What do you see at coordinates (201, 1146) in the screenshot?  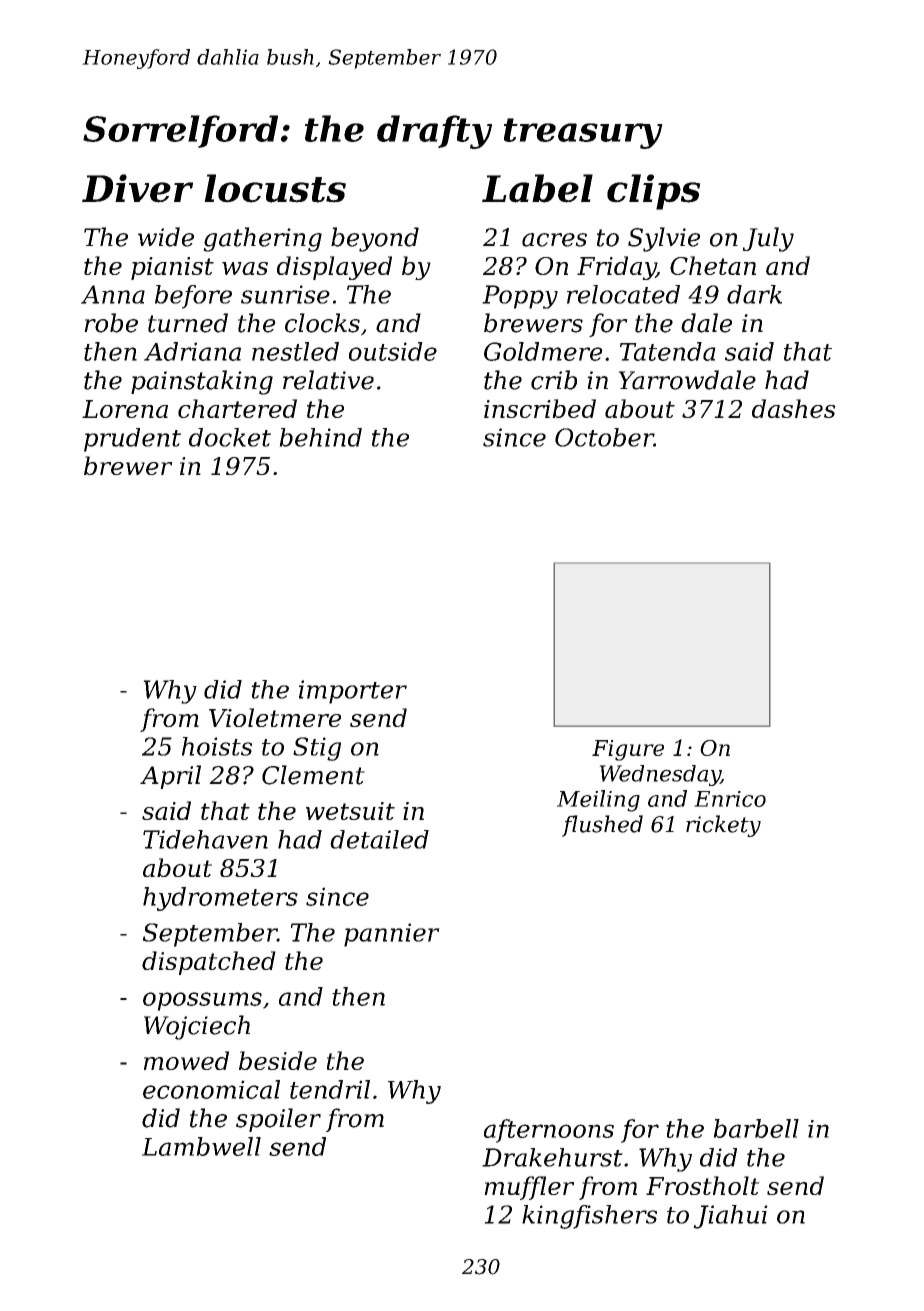 I see `Lambwell` at bounding box center [201, 1146].
